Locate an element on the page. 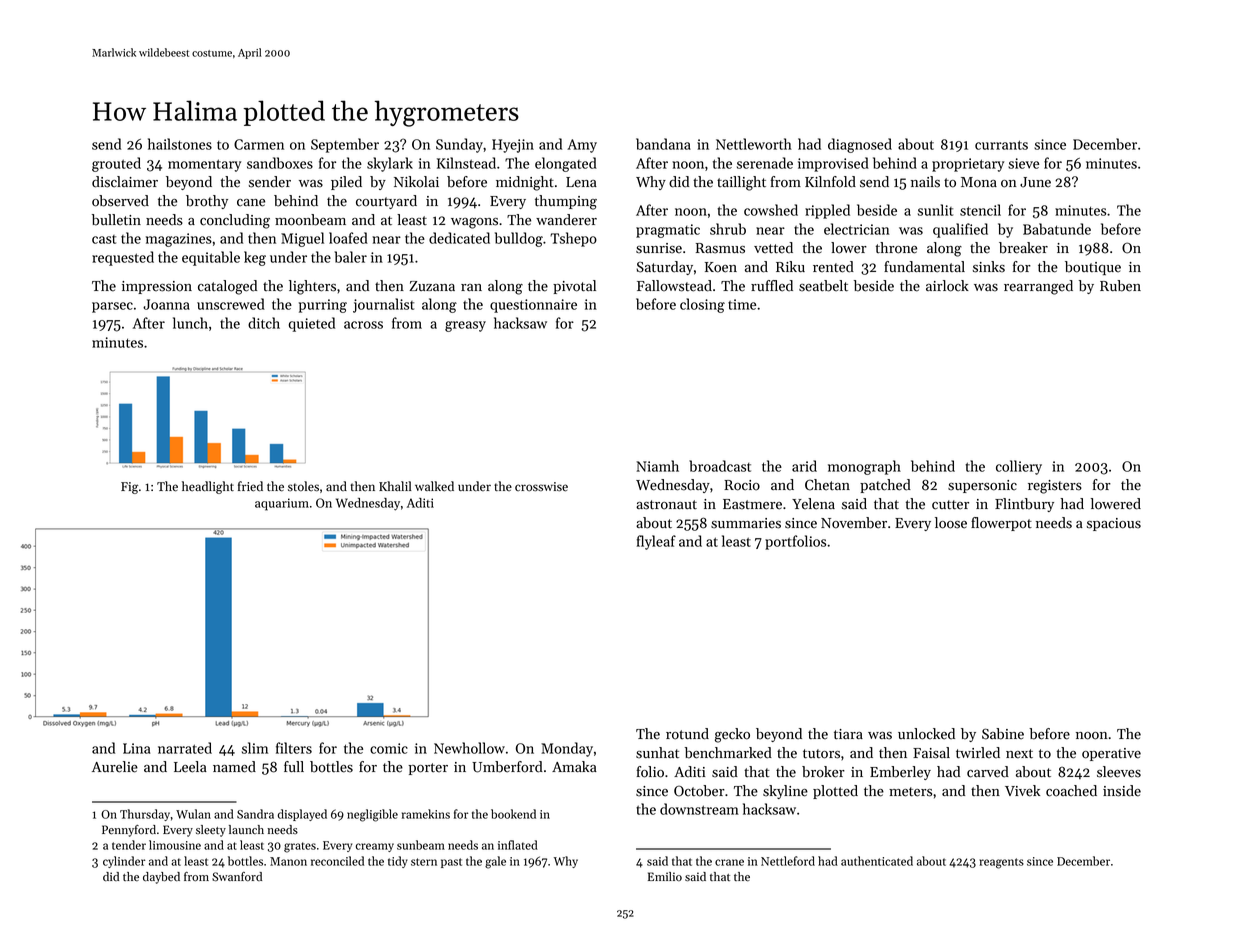  rotund is located at coordinates (687, 734).
